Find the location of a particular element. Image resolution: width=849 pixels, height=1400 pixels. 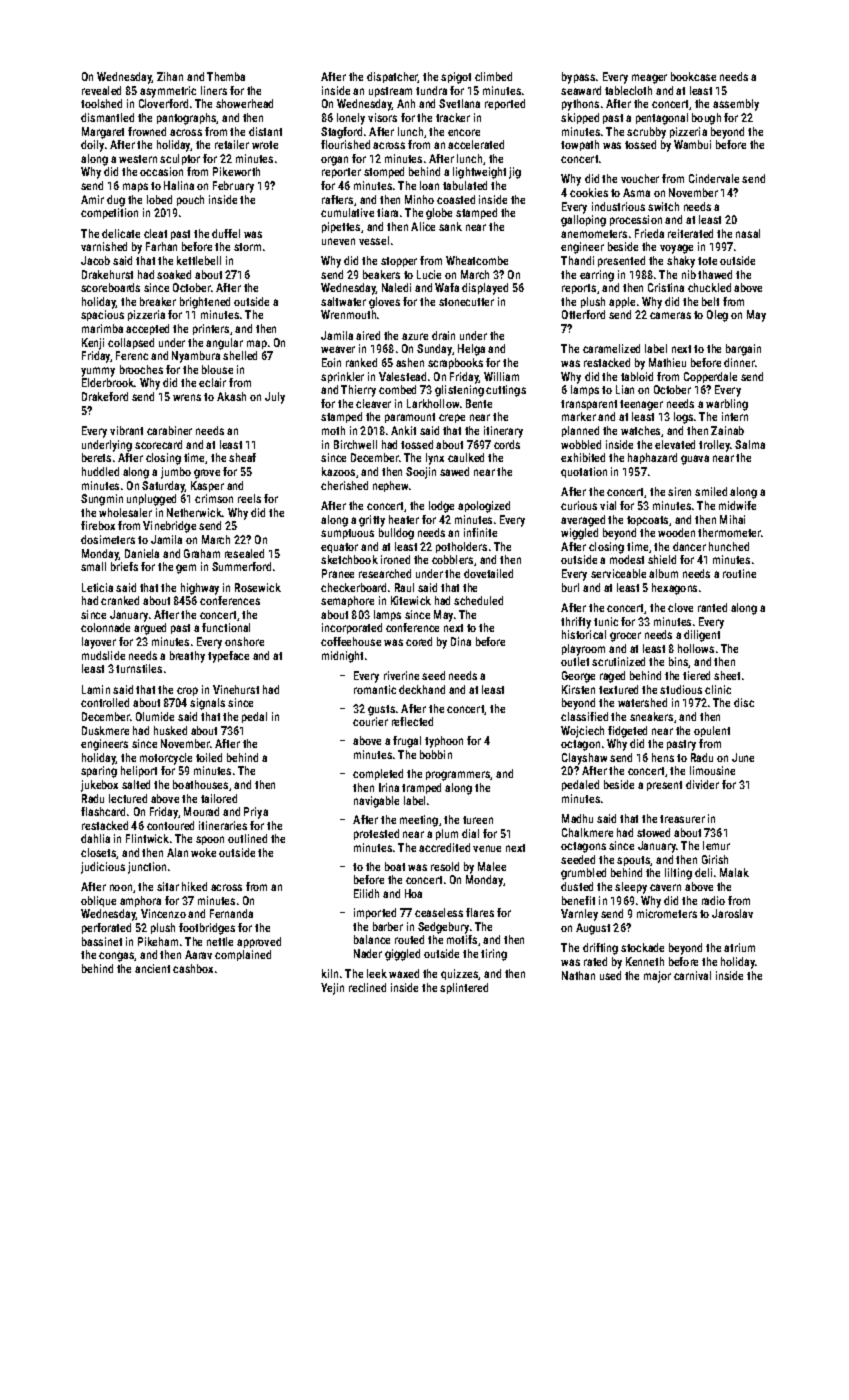

weaver is located at coordinates (338, 349).
